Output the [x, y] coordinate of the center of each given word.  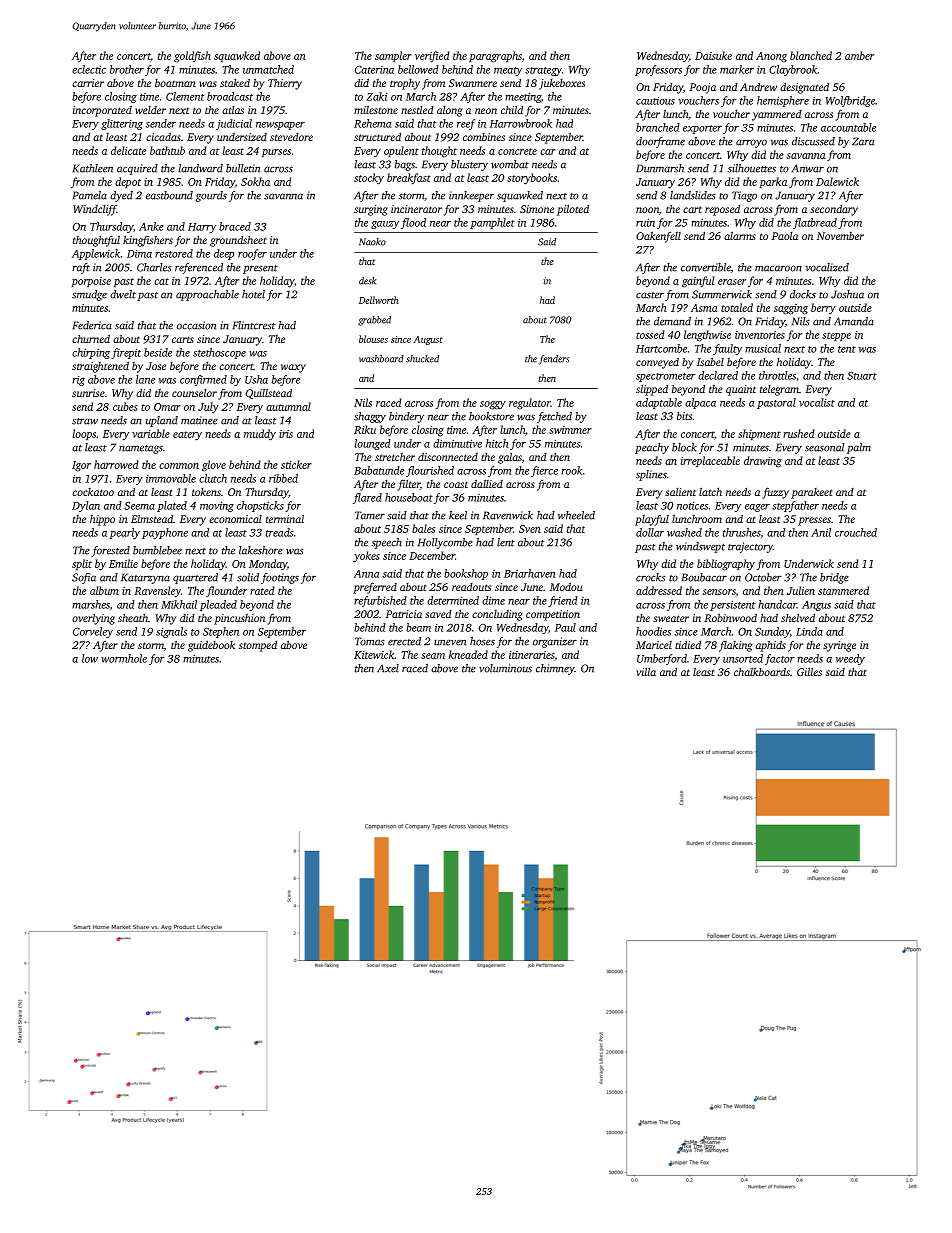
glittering [122, 124]
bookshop [466, 574]
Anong [771, 57]
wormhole [124, 658]
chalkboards [762, 671]
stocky [369, 178]
